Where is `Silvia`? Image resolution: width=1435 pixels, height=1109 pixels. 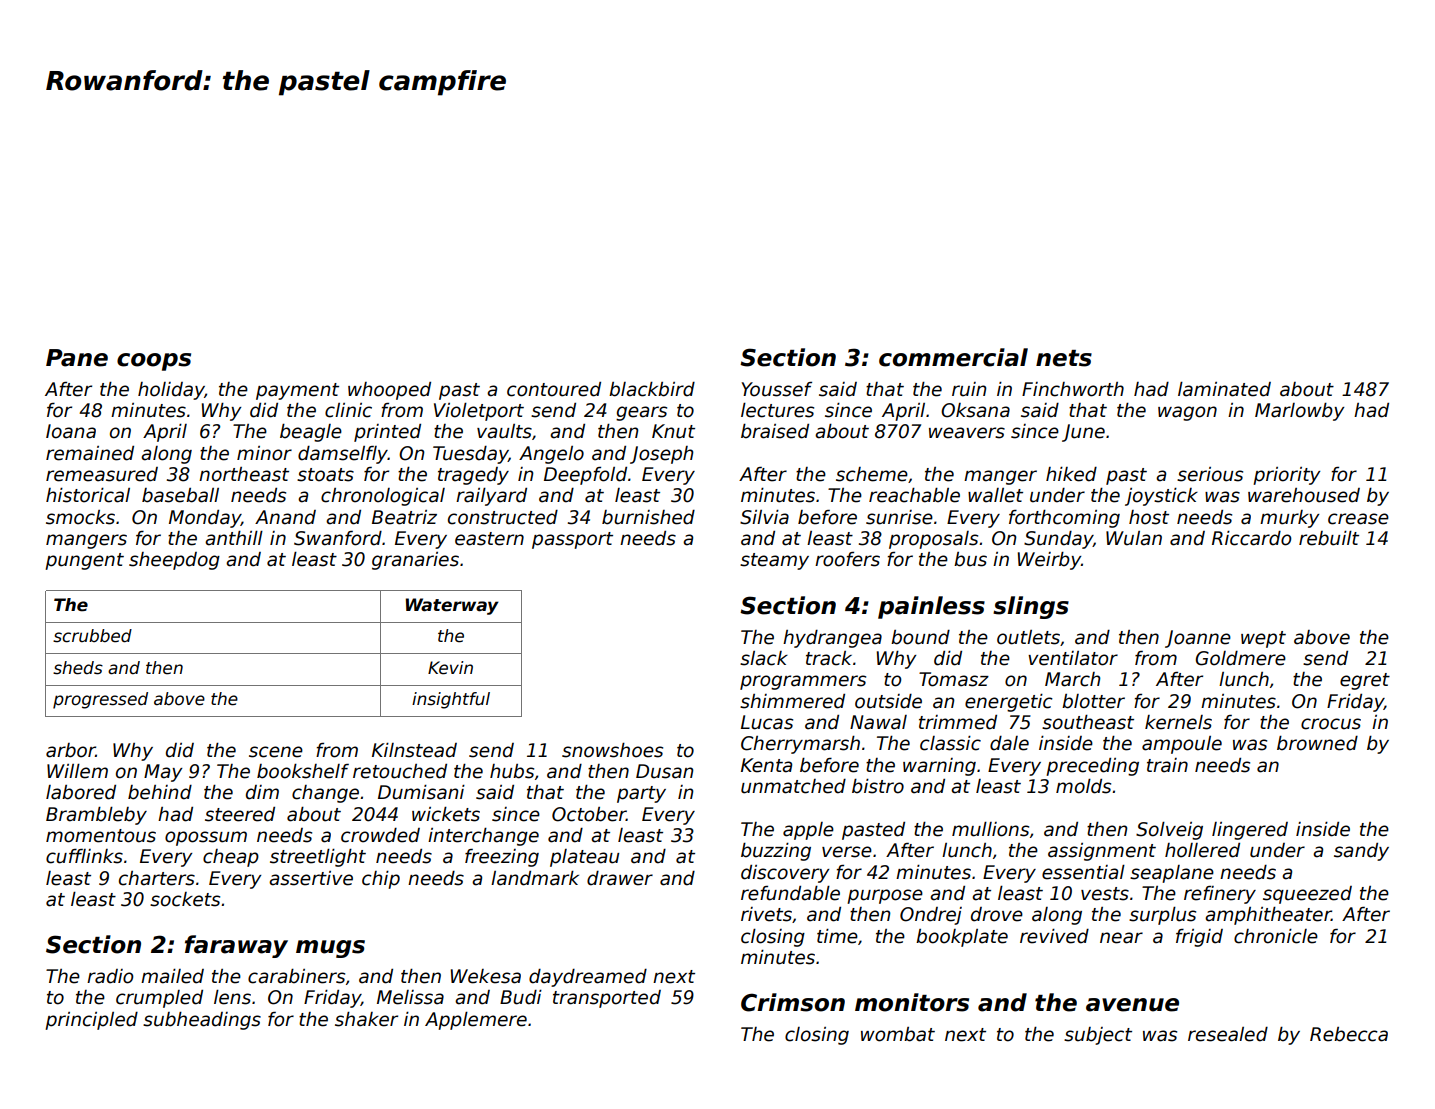
Silvia is located at coordinates (764, 517).
